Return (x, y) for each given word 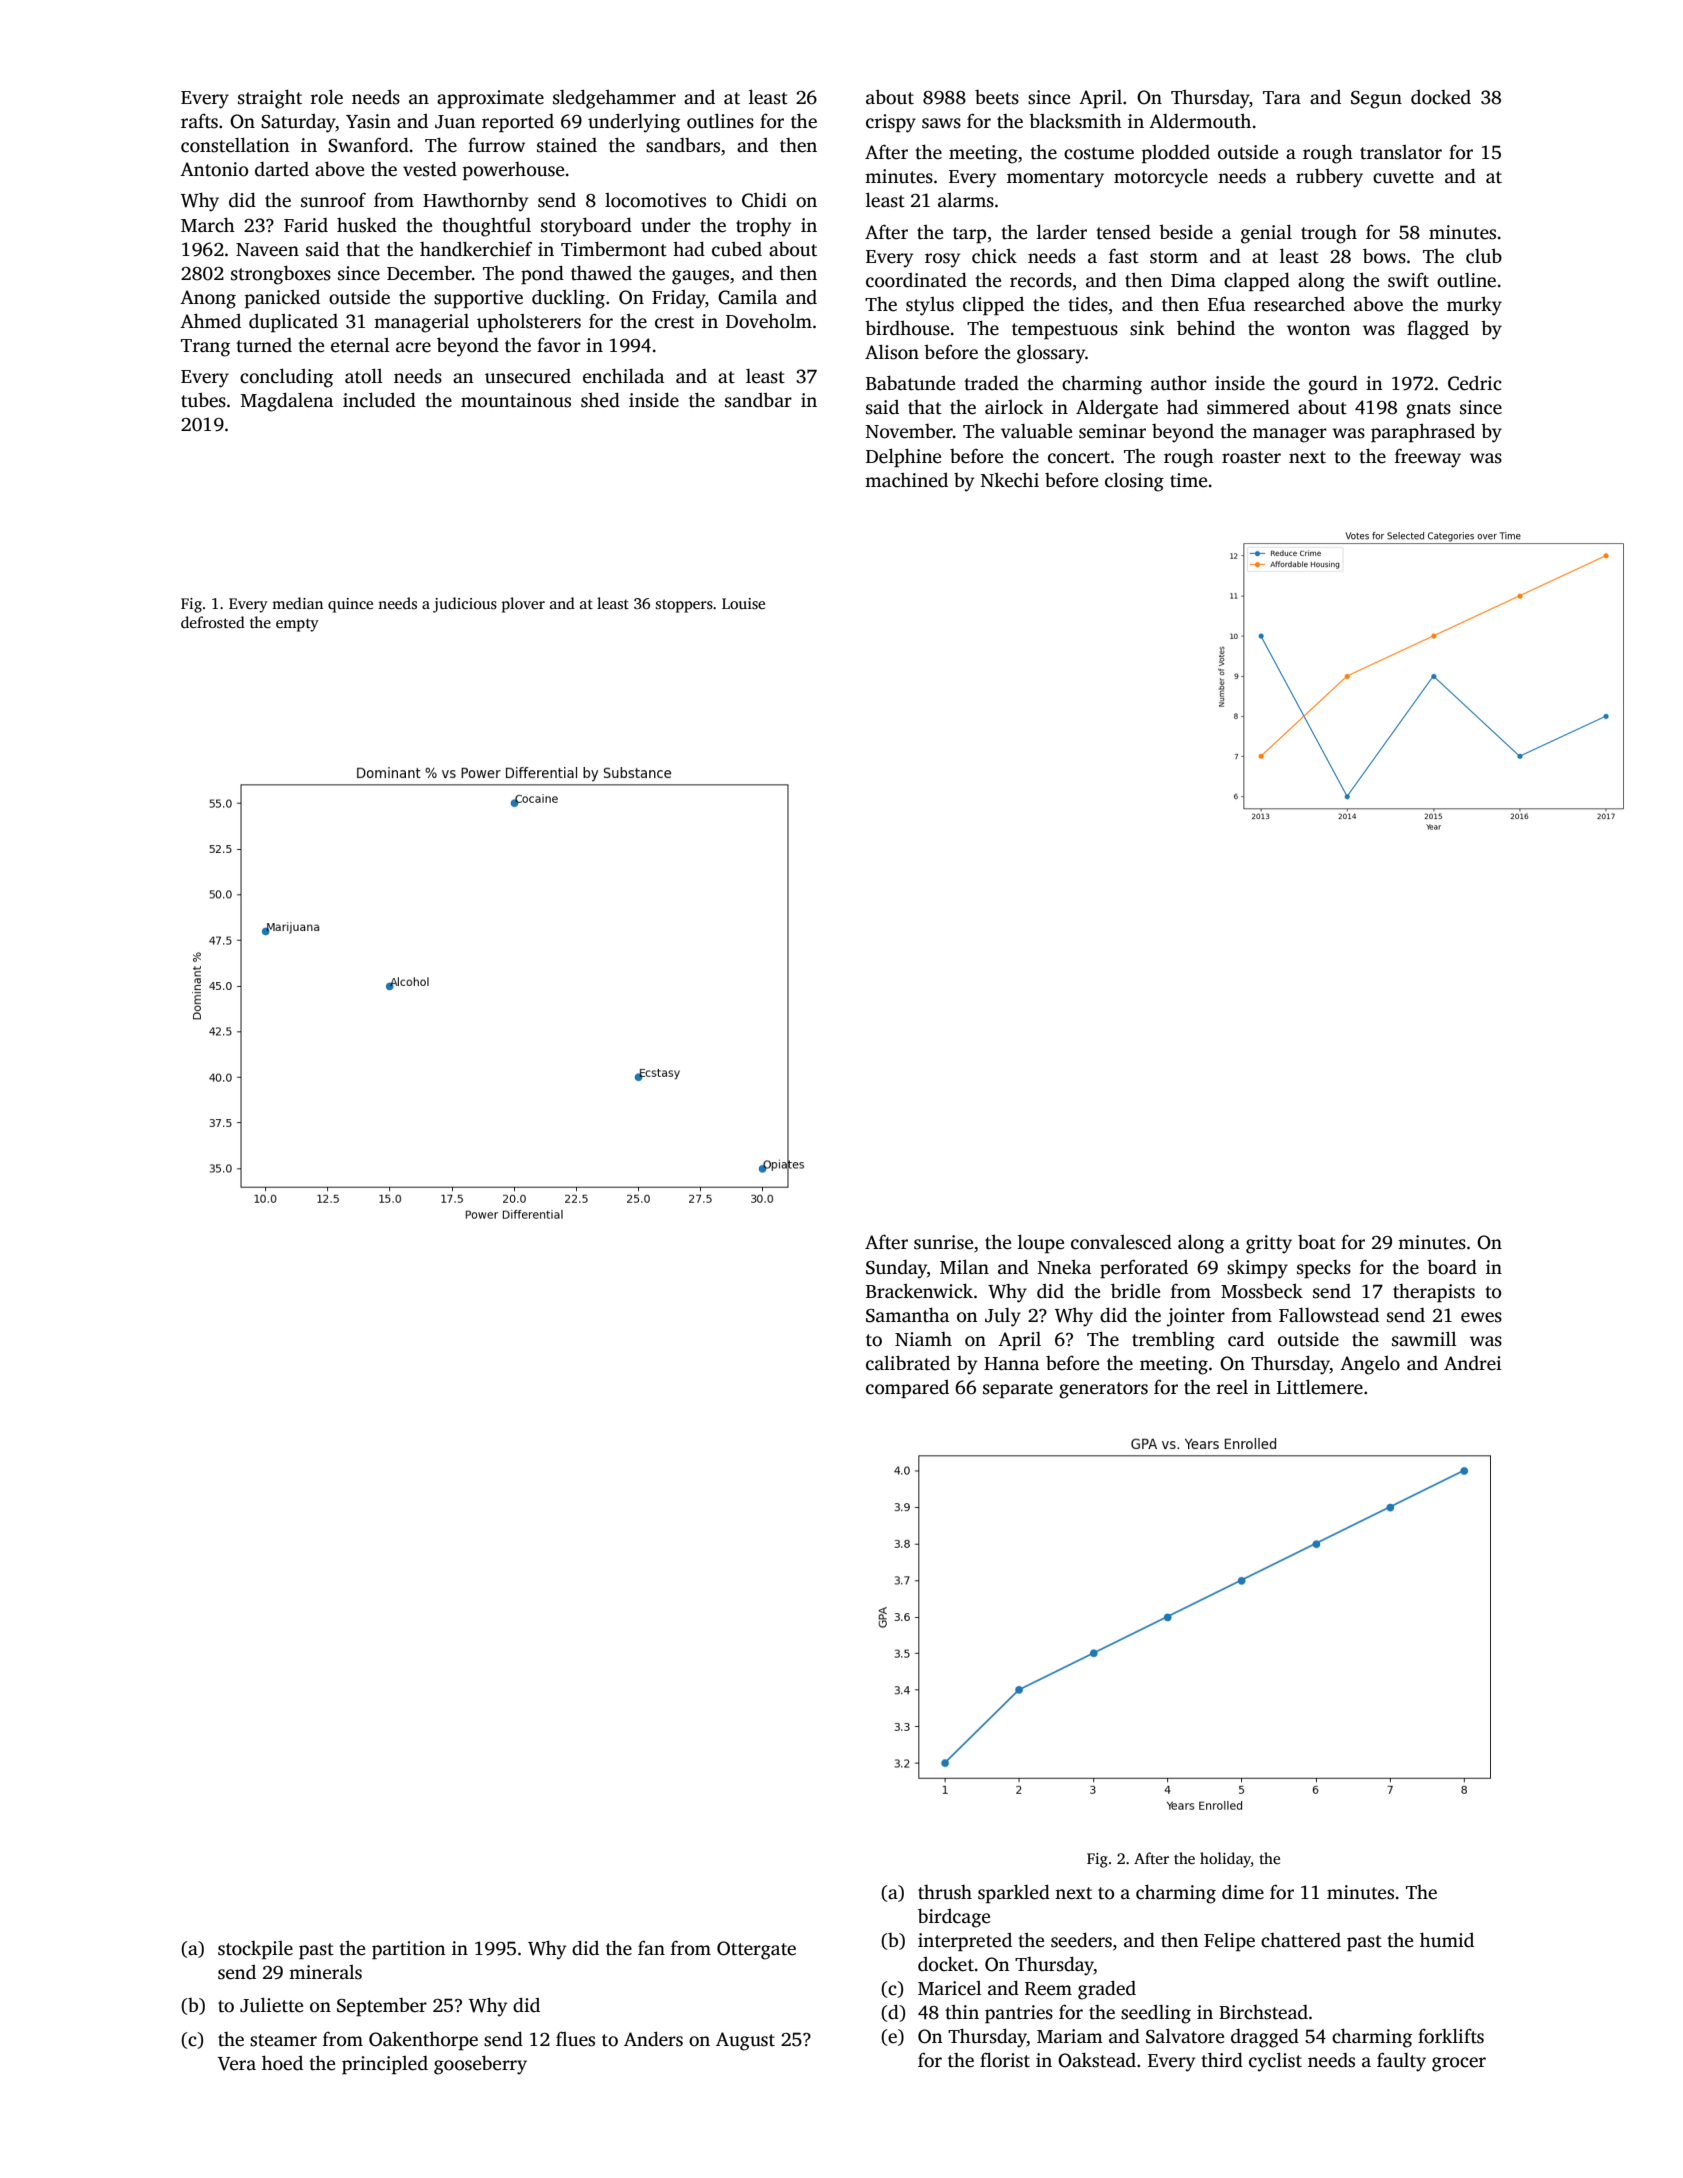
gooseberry (480, 2065)
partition (409, 1950)
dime (1243, 1892)
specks (1324, 1269)
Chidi (764, 200)
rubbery (1329, 178)
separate (1018, 1390)
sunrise (943, 1242)
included (379, 400)
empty (297, 625)
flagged (1438, 330)
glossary (1051, 354)
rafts (199, 121)
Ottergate (756, 1950)
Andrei (1472, 1363)
